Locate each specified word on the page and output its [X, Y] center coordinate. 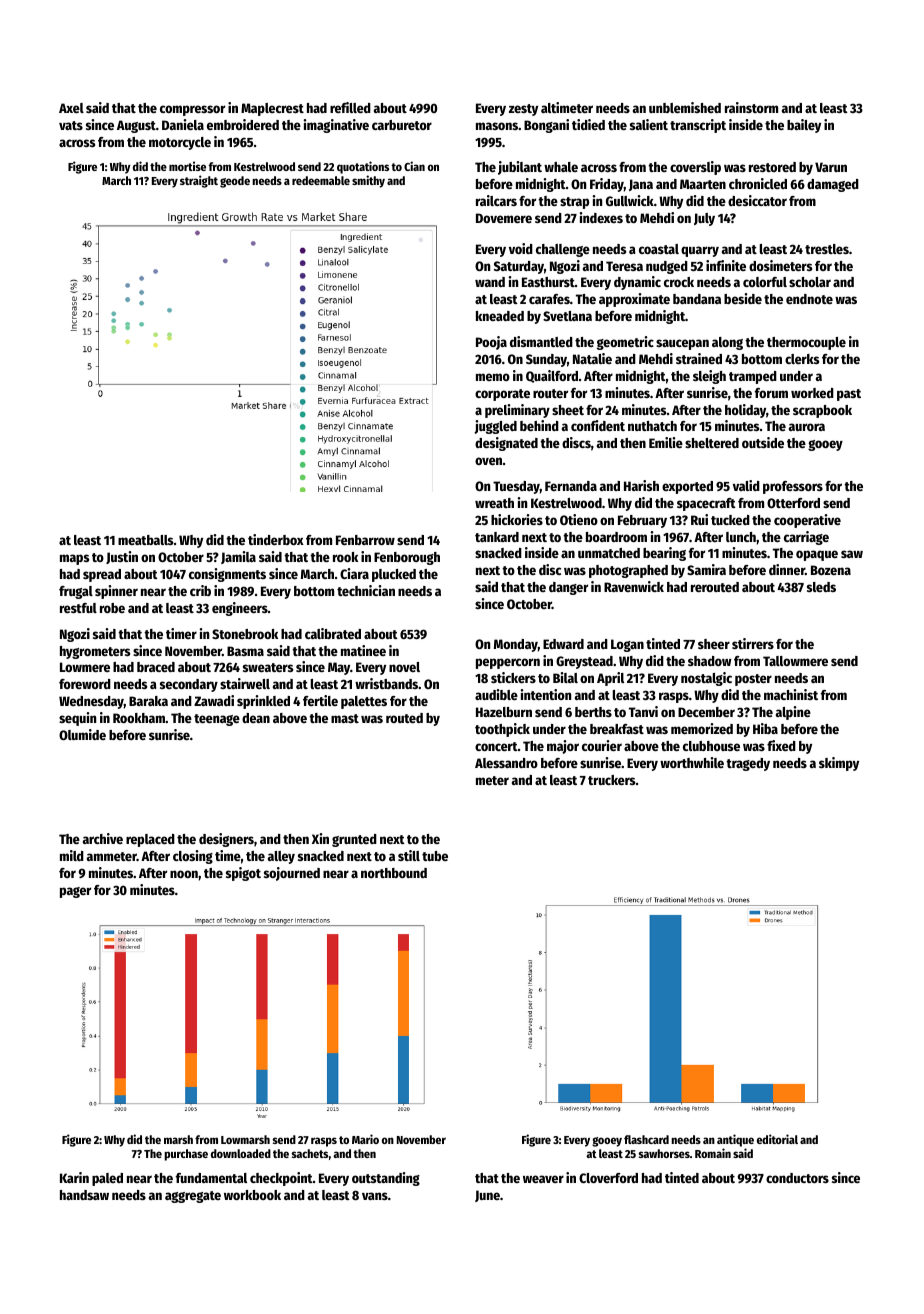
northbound [394, 873]
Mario [365, 1139]
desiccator [757, 200]
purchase [186, 1155]
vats [71, 125]
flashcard [646, 1139]
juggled [495, 427]
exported [687, 487]
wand [490, 282]
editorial [777, 1139]
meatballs [146, 540]
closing [193, 857]
